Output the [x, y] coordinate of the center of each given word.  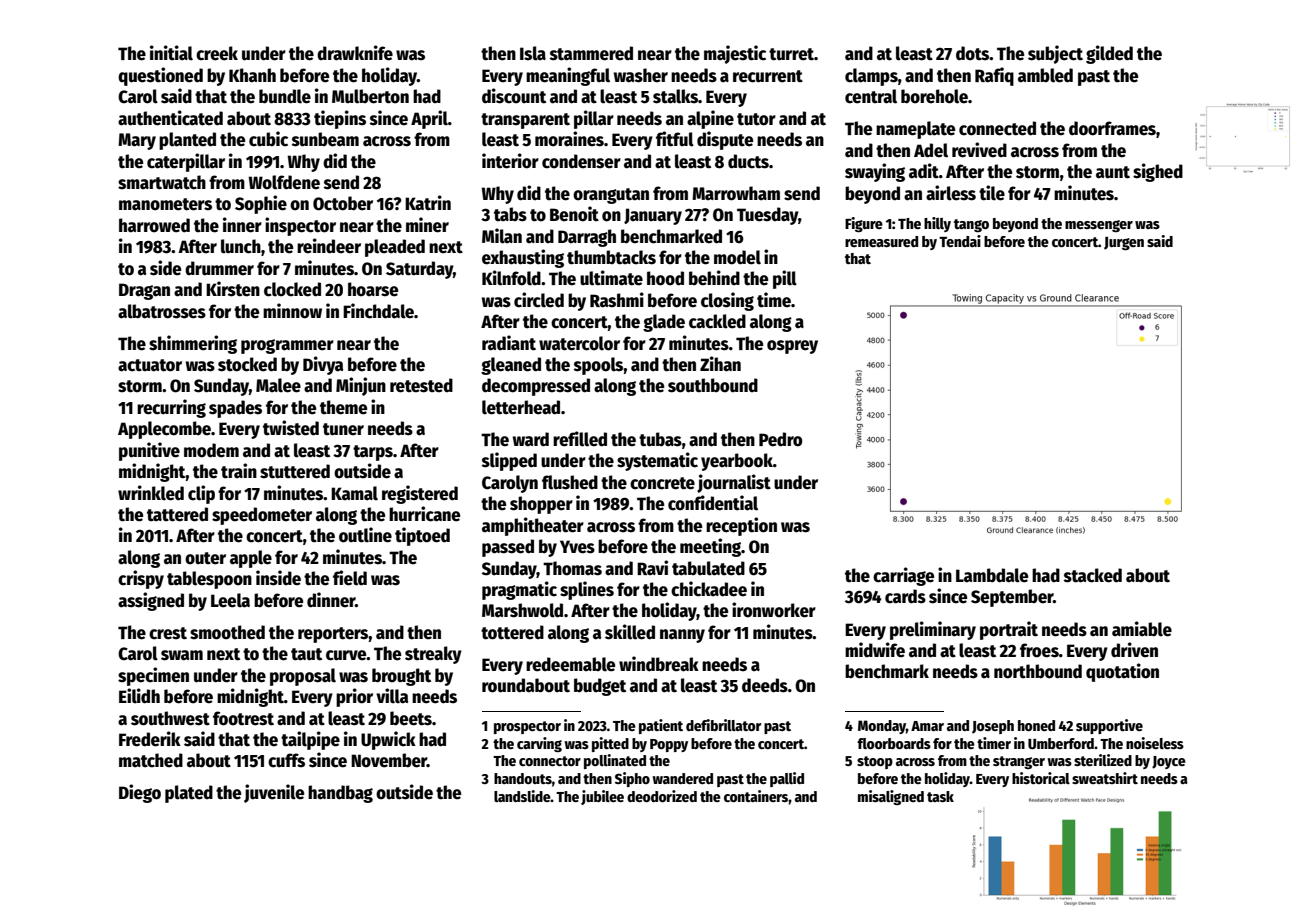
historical [1041, 778]
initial [171, 53]
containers [756, 796]
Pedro [781, 439]
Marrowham [736, 193]
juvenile [274, 793]
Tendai [960, 241]
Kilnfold [511, 278]
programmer [287, 346]
